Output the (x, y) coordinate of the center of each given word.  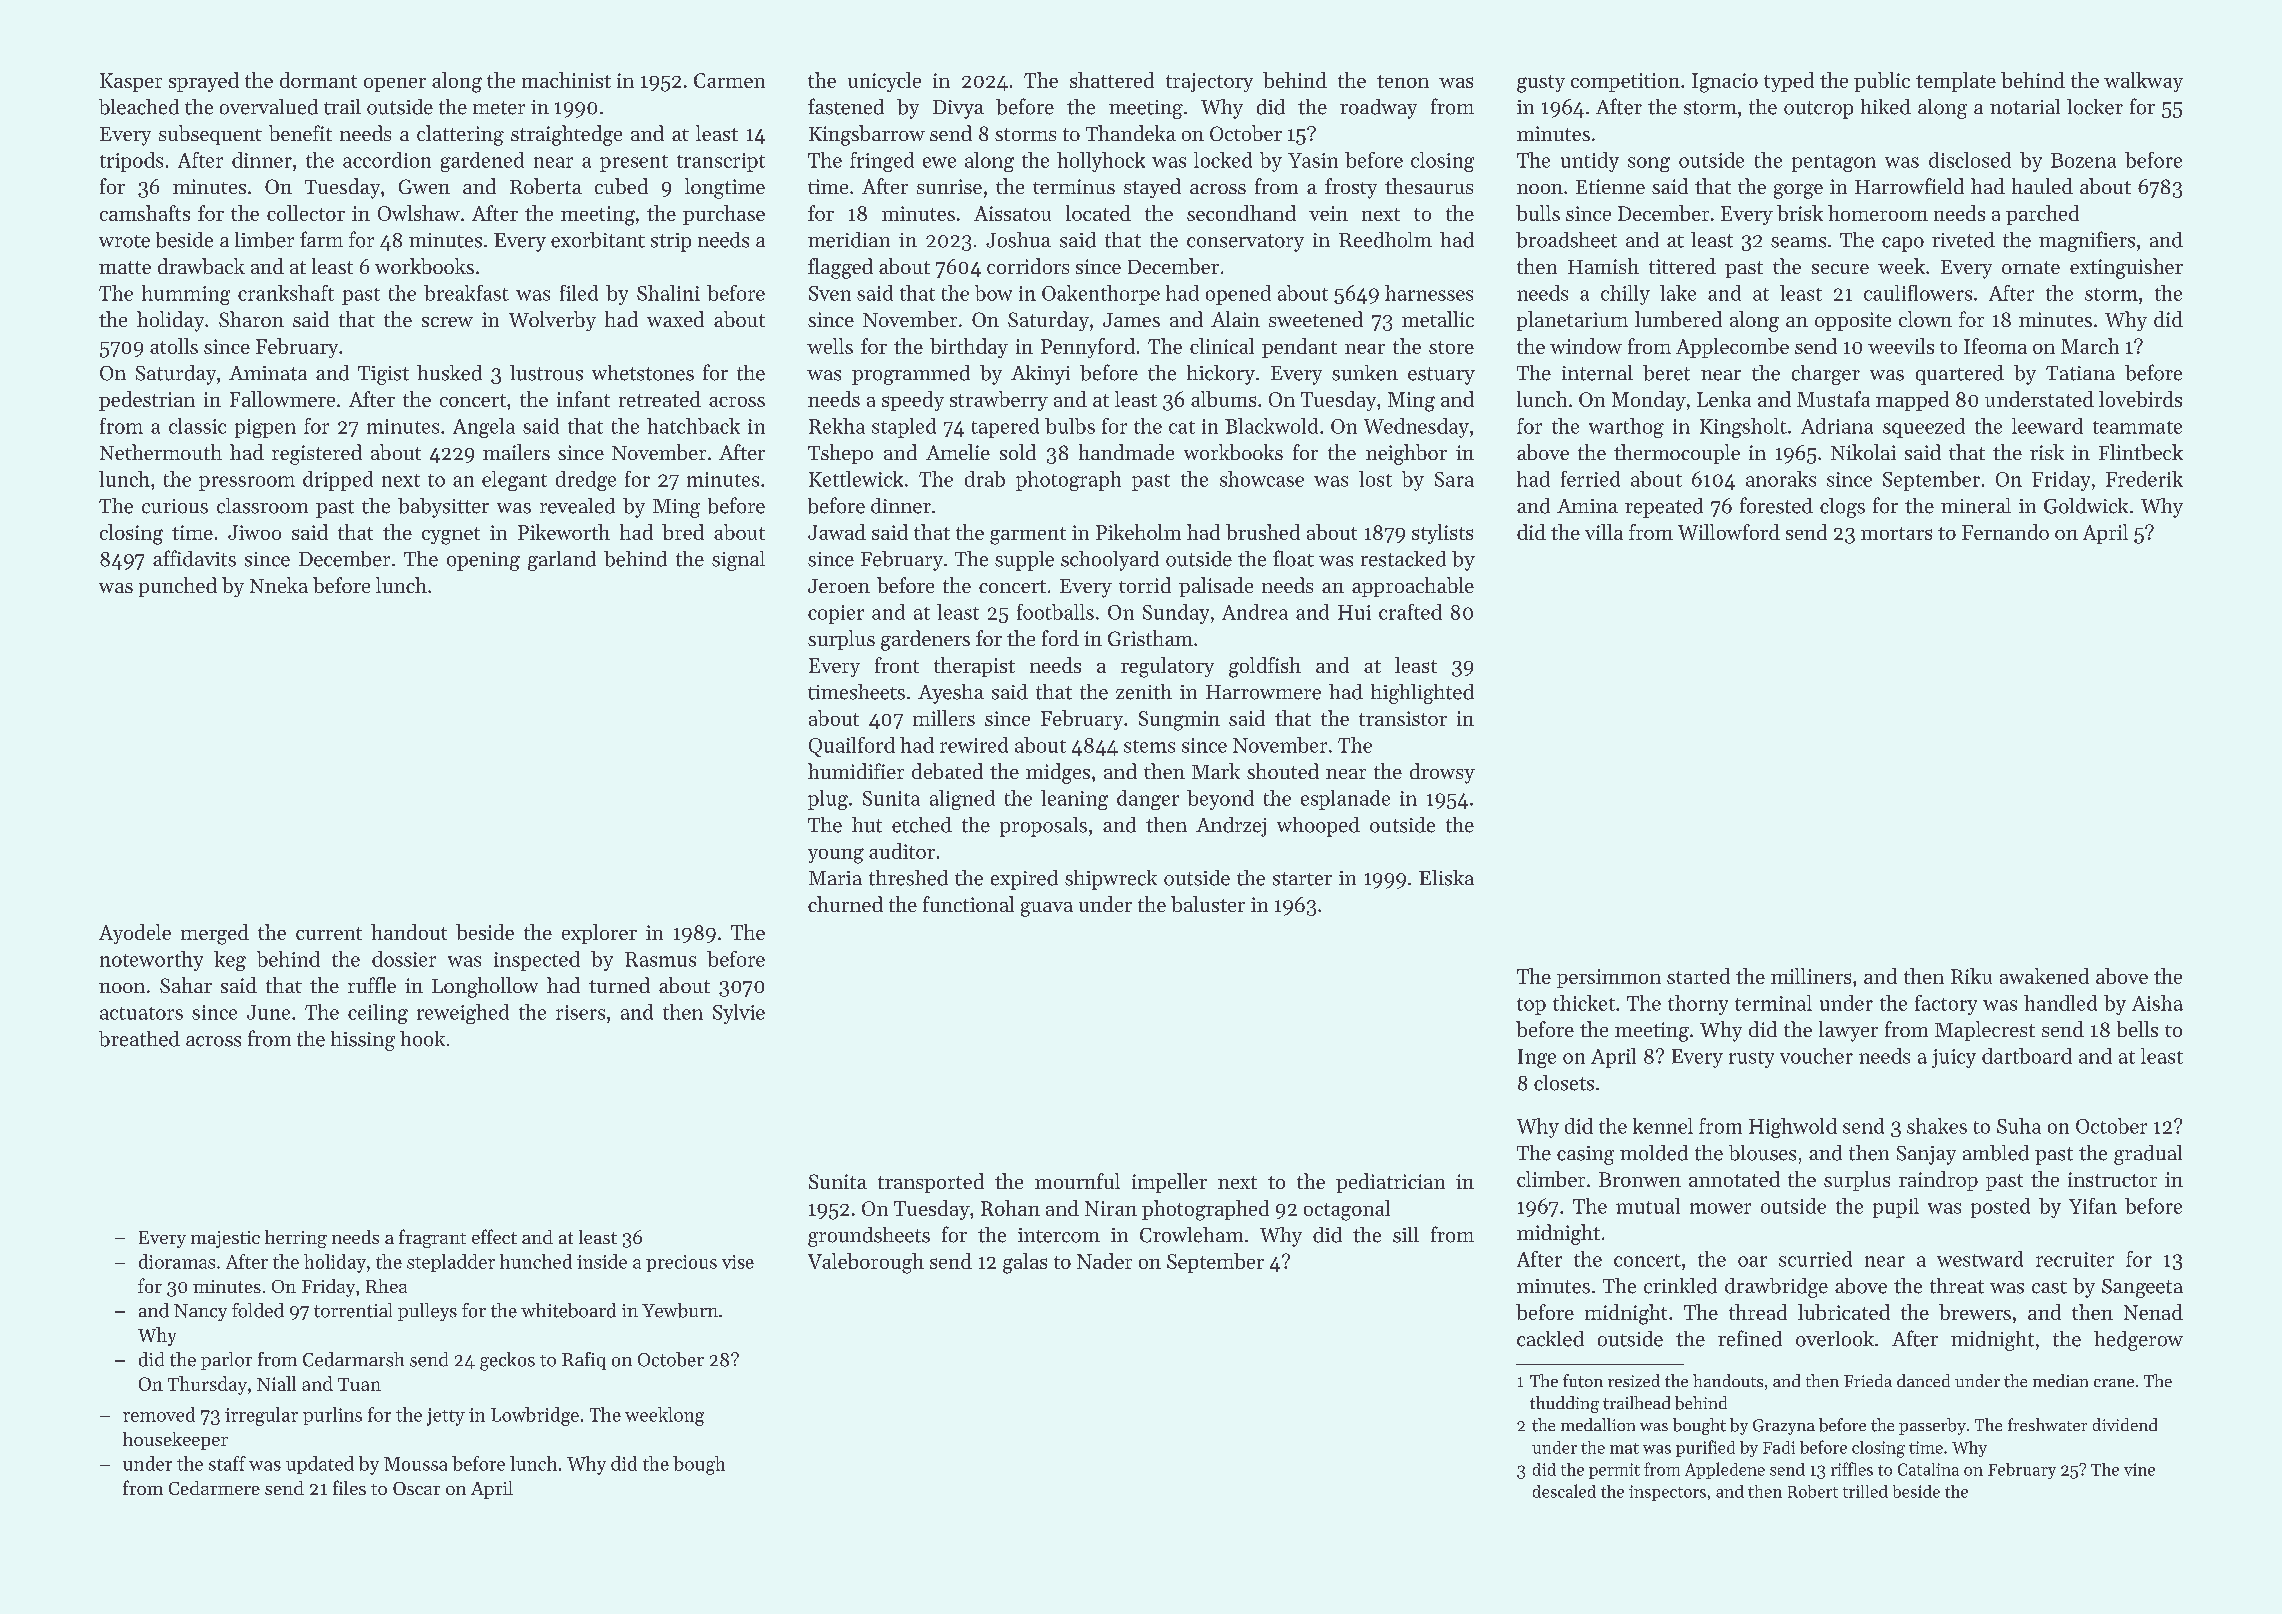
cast (2049, 1287)
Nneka (279, 585)
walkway (2143, 82)
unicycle (884, 82)
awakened (2044, 976)
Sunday (1176, 614)
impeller (1169, 1183)
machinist (566, 80)
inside (602, 1261)
